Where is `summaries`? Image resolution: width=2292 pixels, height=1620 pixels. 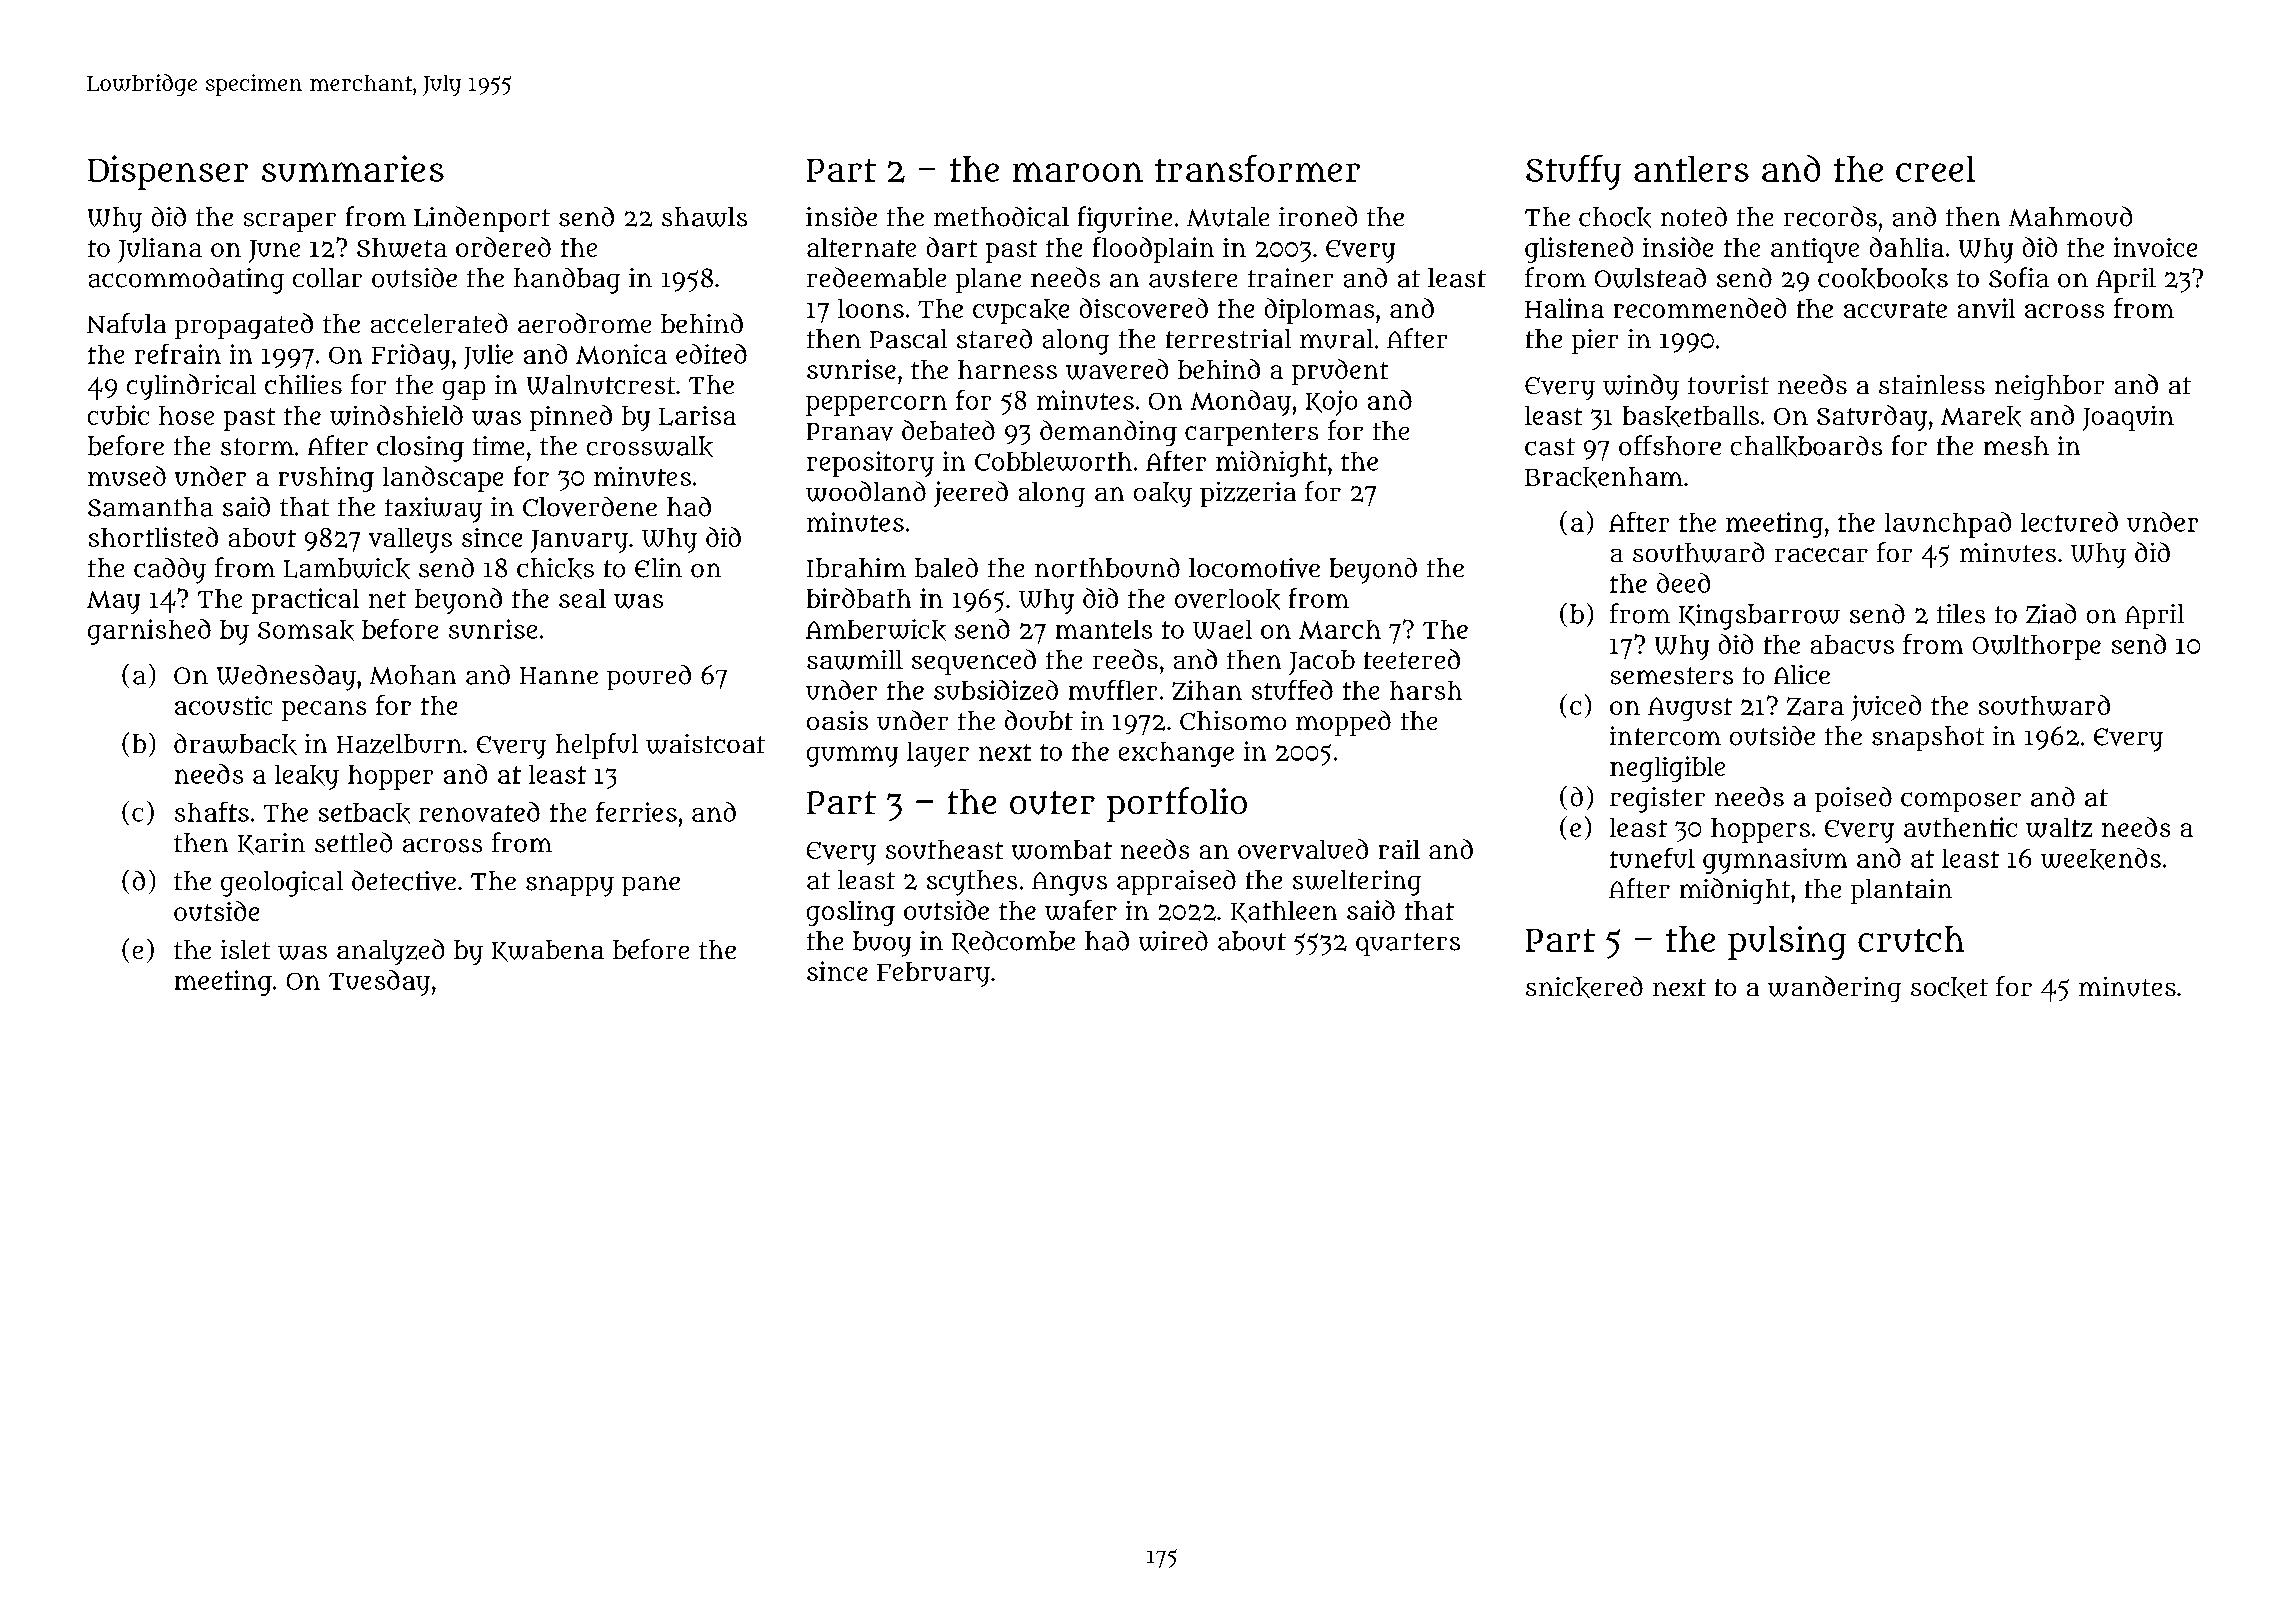
summaries is located at coordinates (353, 168).
